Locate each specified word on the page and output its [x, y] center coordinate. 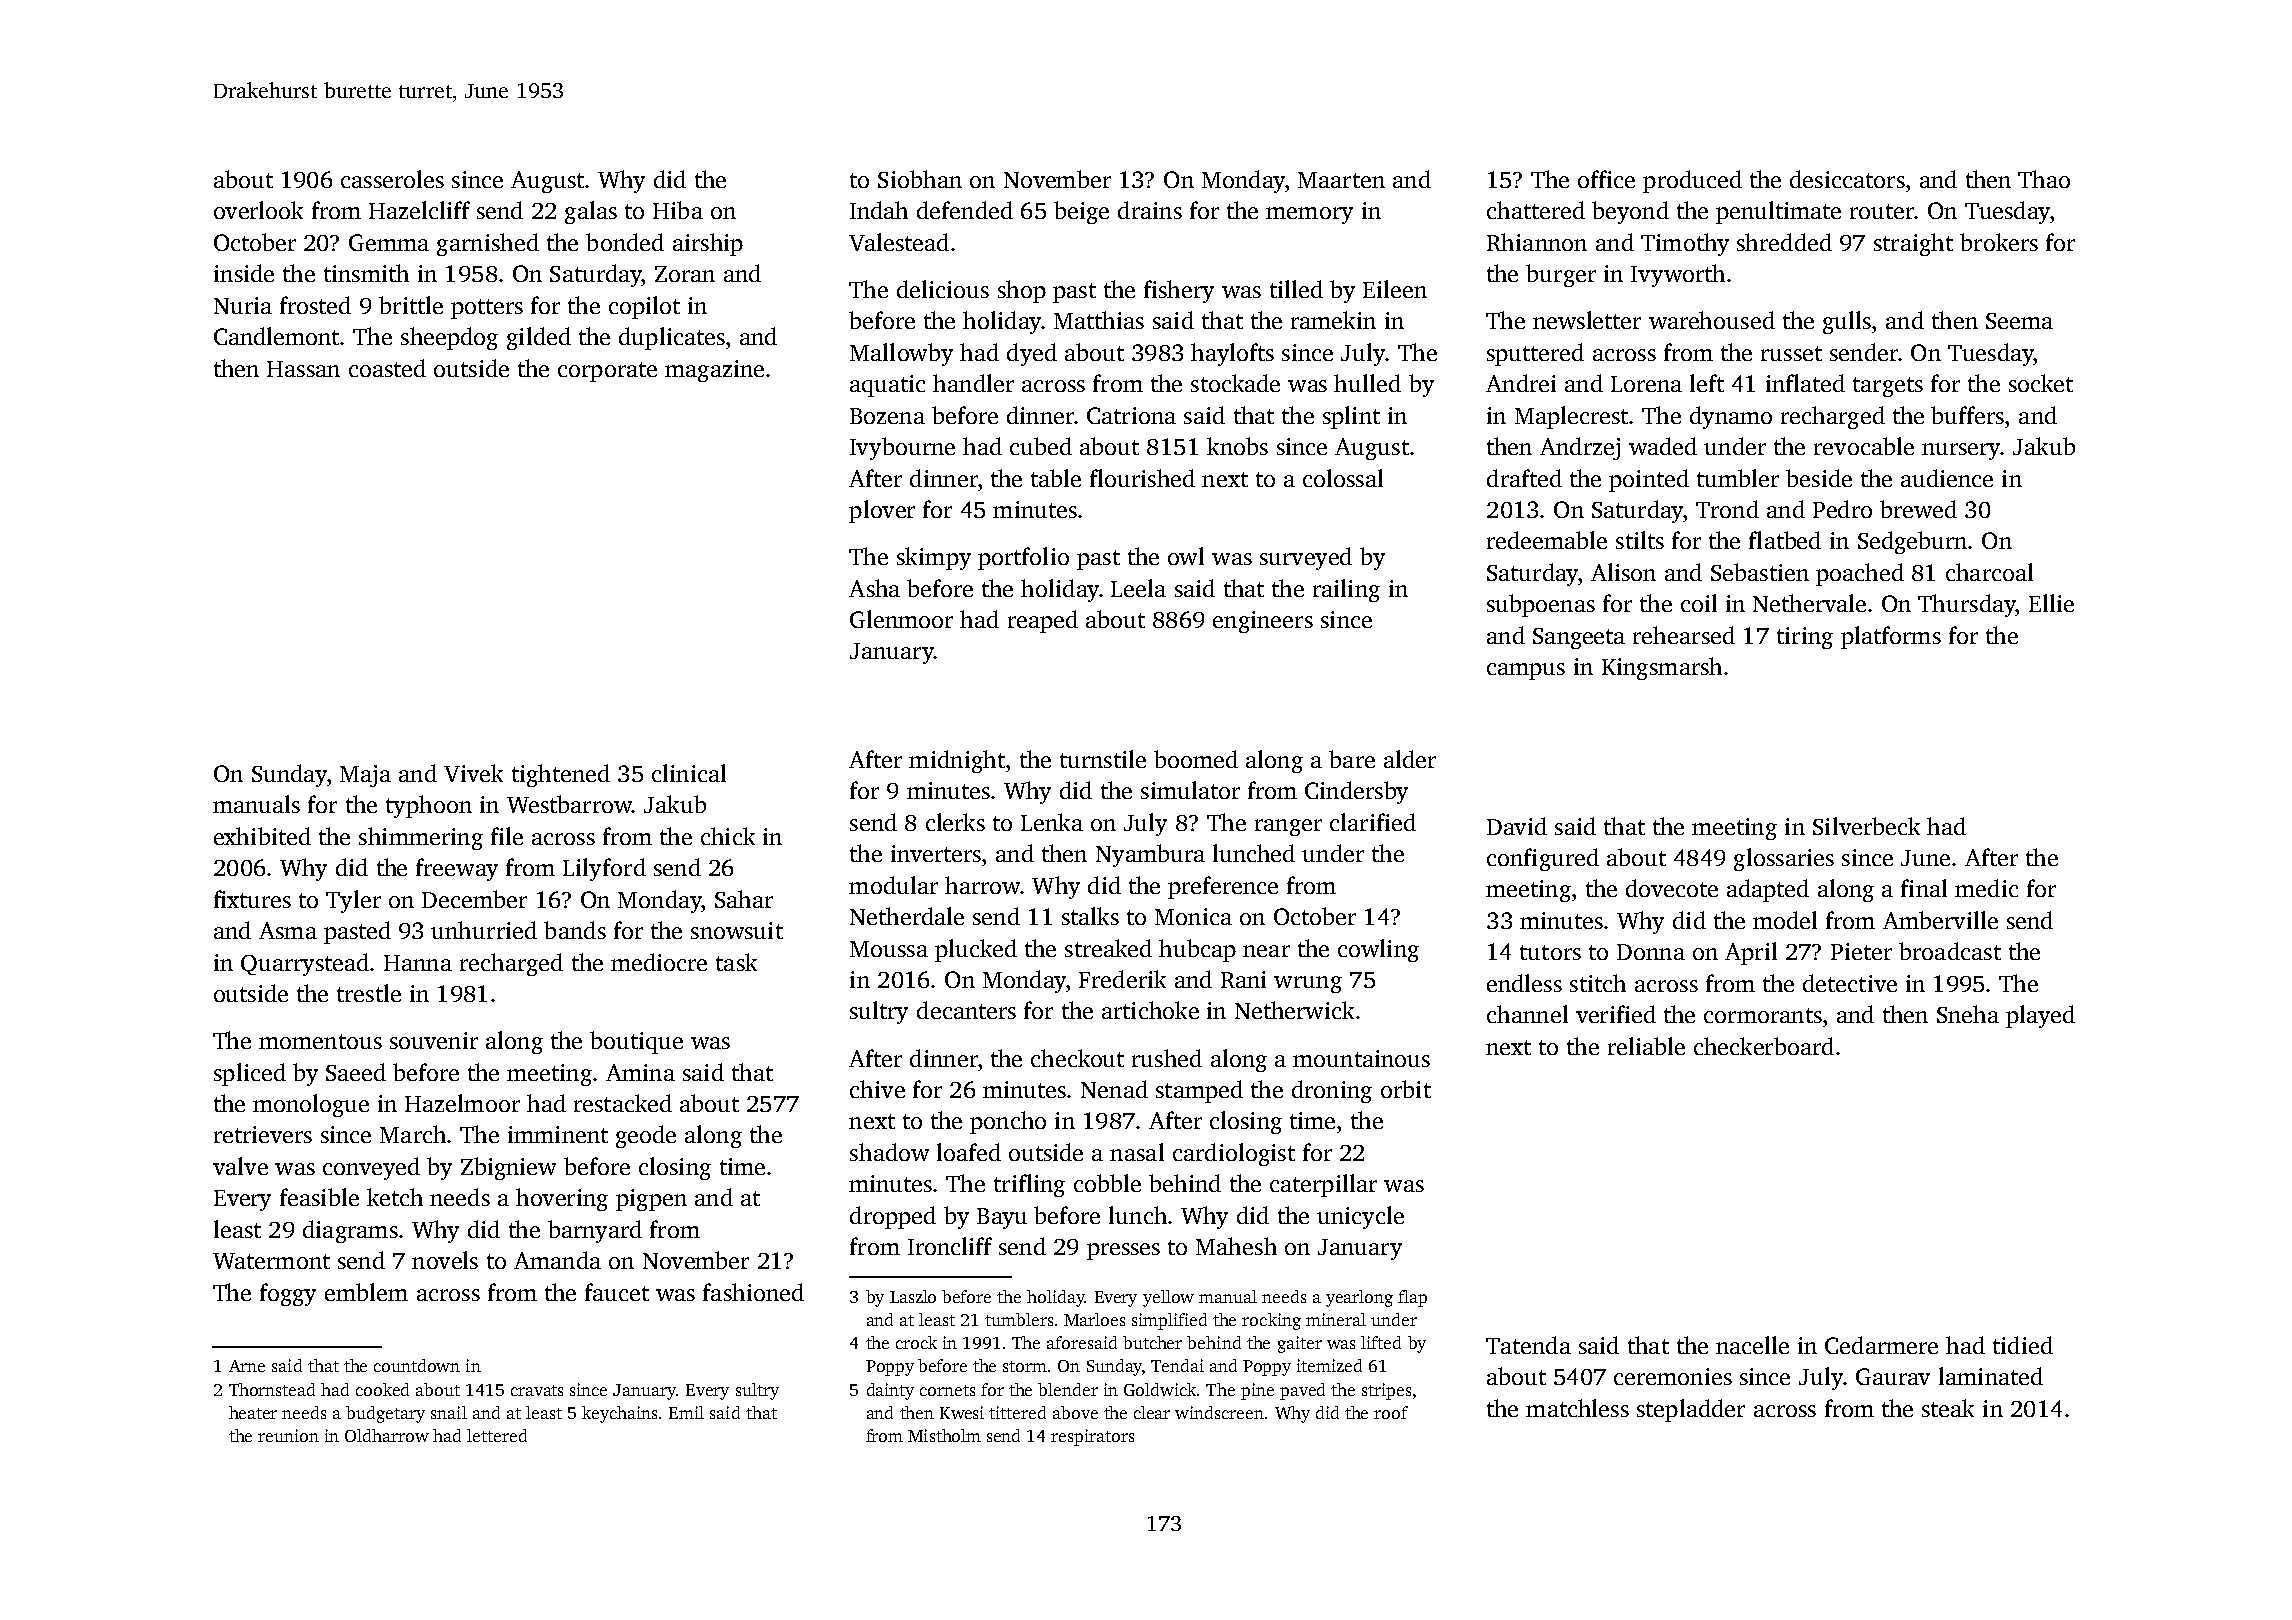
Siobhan [920, 179]
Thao [2044, 179]
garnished [488, 244]
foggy [288, 1294]
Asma [288, 930]
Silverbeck [1866, 826]
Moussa [889, 949]
